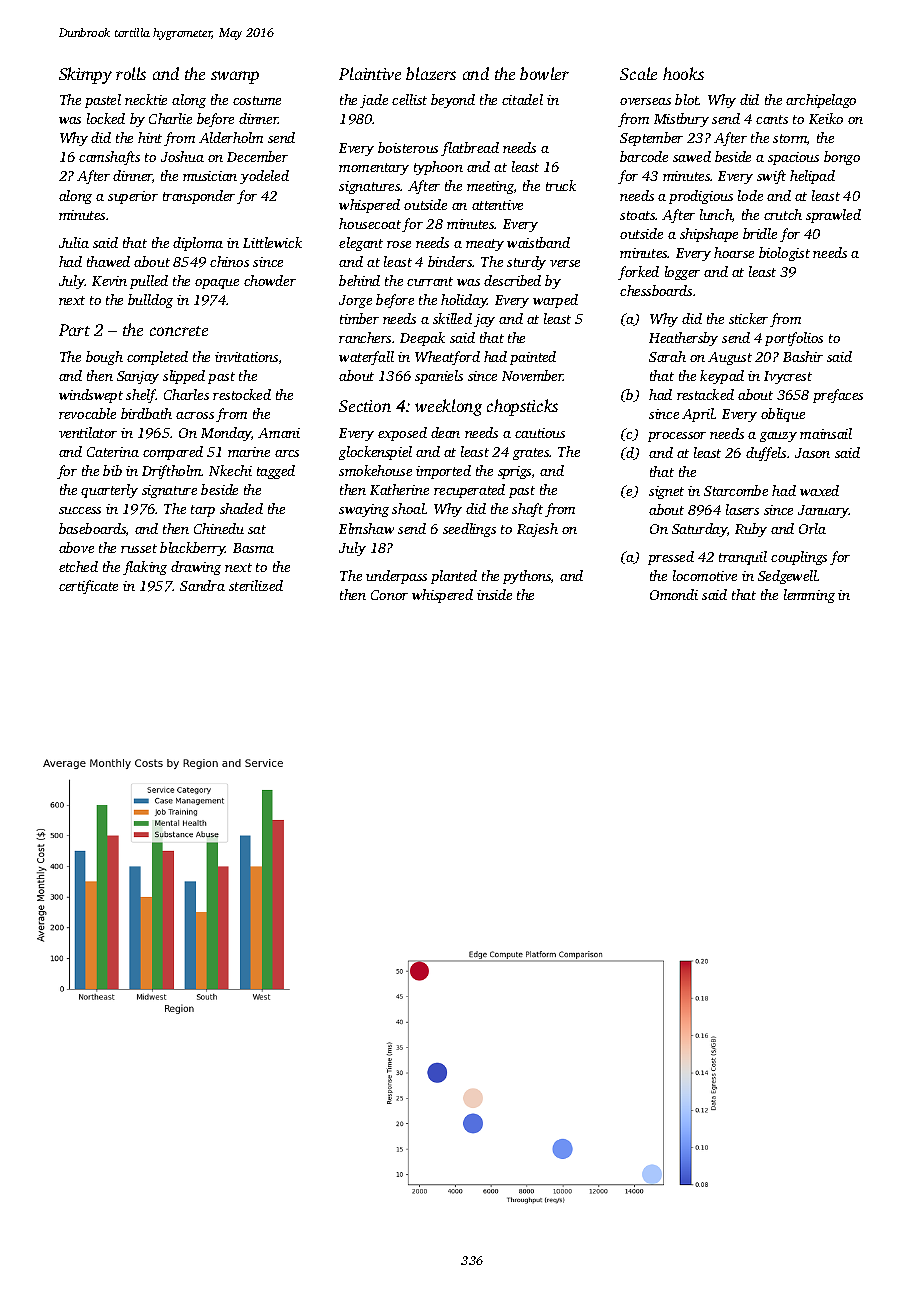 Image resolution: width=924 pixels, height=1308 pixels. What do you see at coordinates (359, 280) in the page?
I see `behind` at bounding box center [359, 280].
